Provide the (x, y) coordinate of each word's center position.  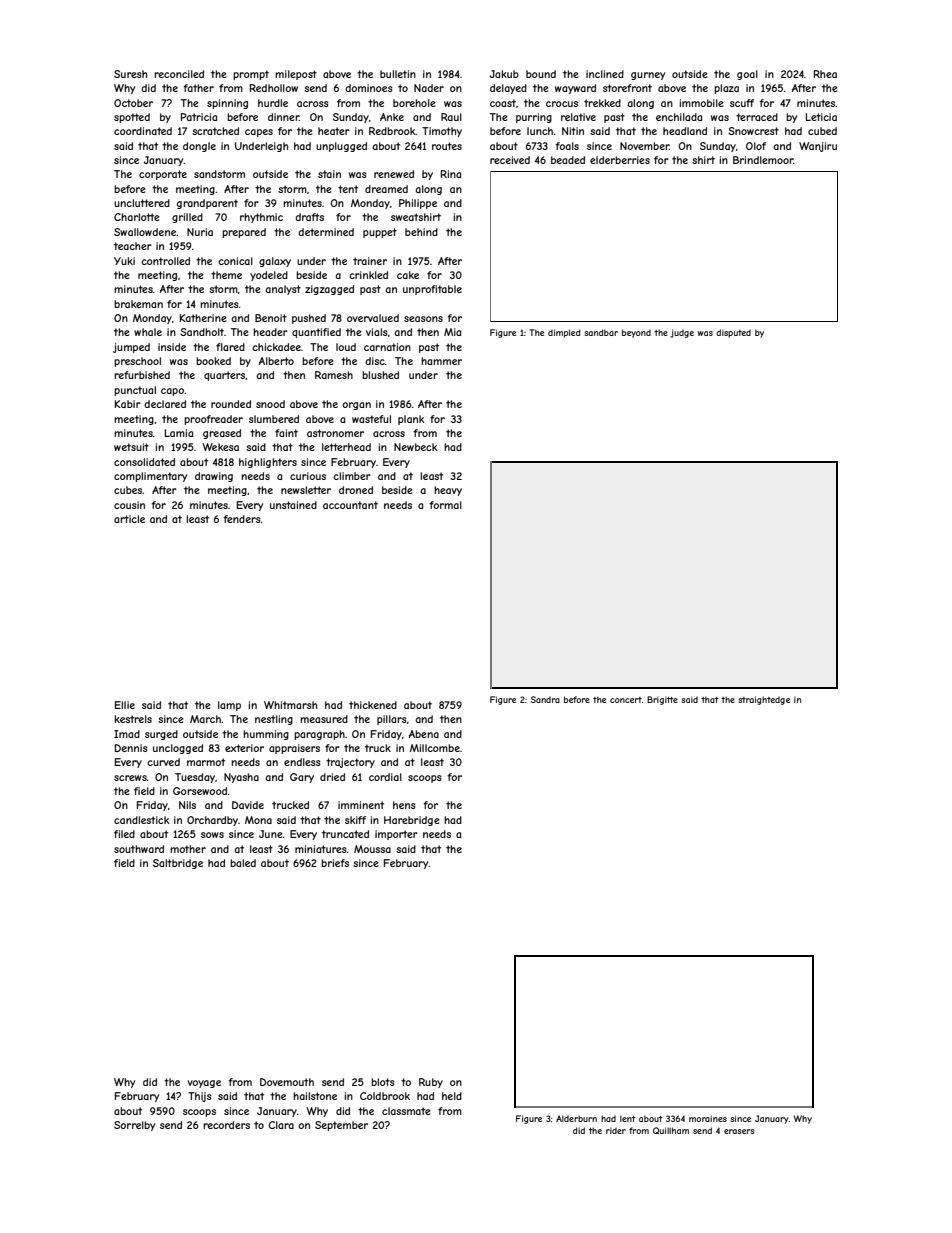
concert (626, 700)
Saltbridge (178, 864)
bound (541, 74)
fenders (242, 519)
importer (396, 835)
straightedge (764, 700)
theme (226, 275)
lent (627, 1118)
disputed (733, 333)
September (341, 1126)
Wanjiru (818, 147)
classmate (406, 1111)
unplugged (341, 147)
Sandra (545, 699)
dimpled (564, 333)
